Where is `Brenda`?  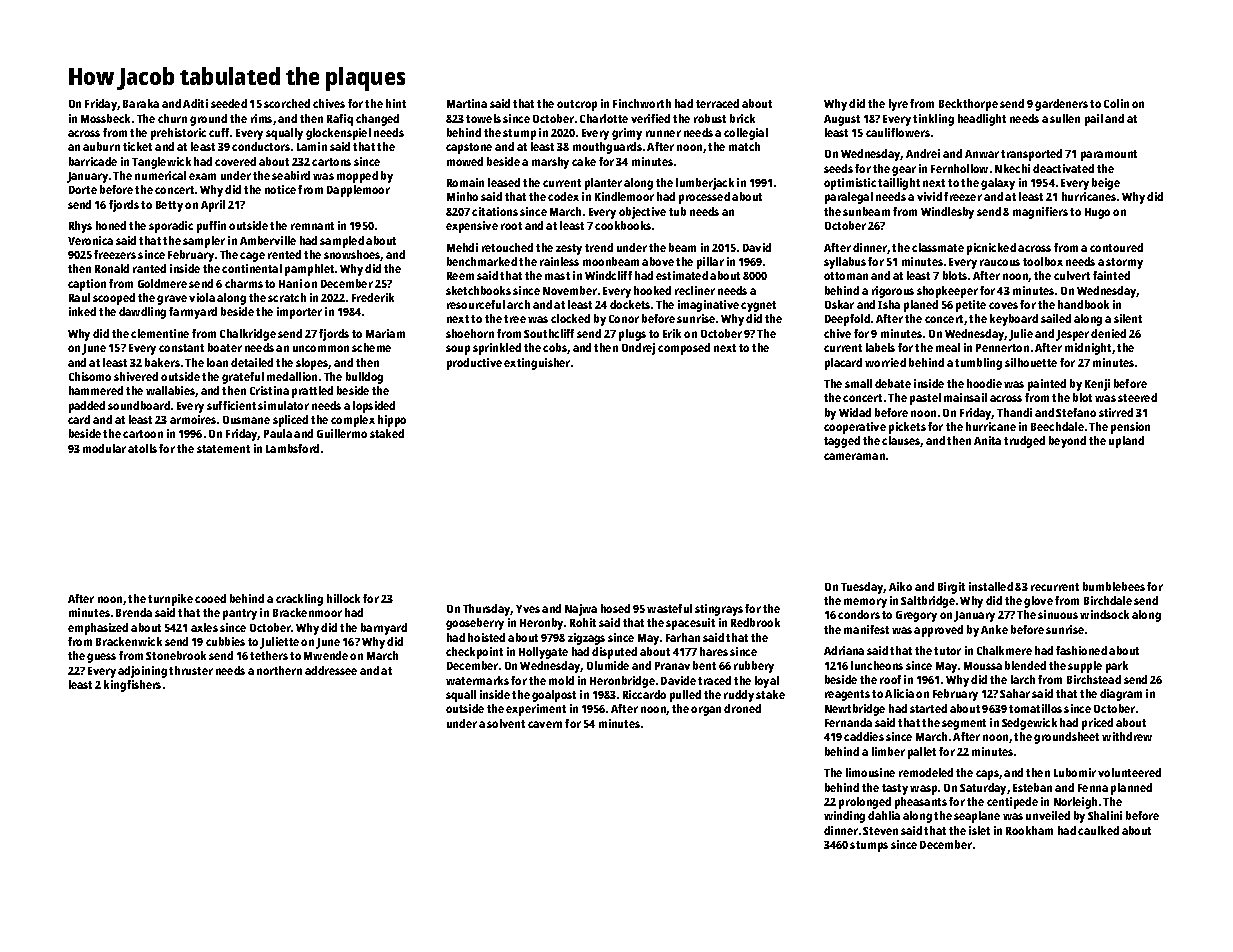 Brenda is located at coordinates (134, 612).
